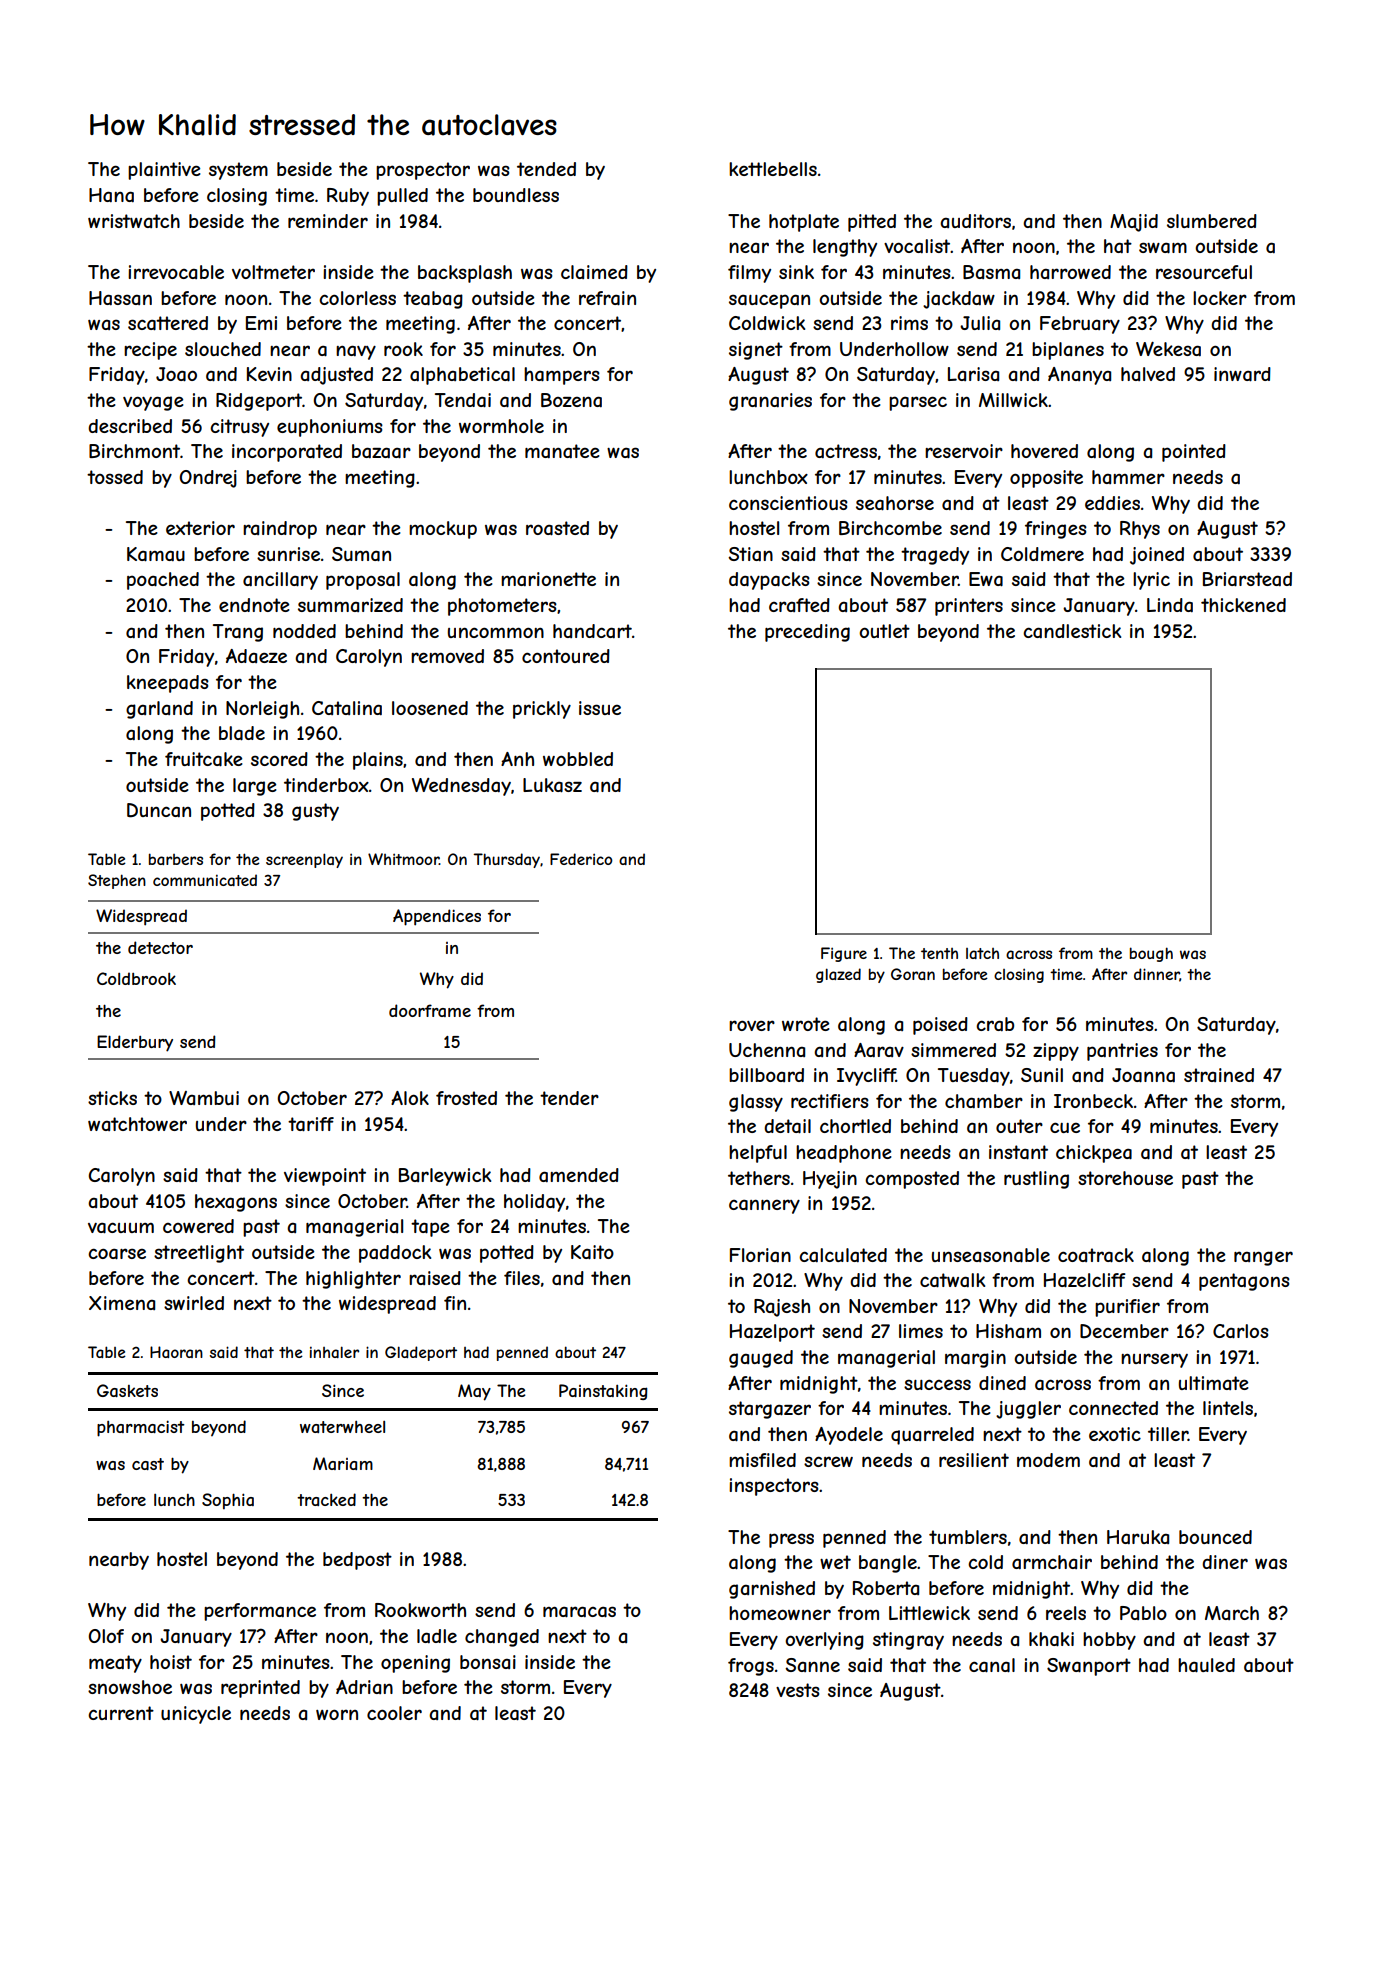  What do you see at coordinates (935, 556) in the image?
I see `tragedy` at bounding box center [935, 556].
